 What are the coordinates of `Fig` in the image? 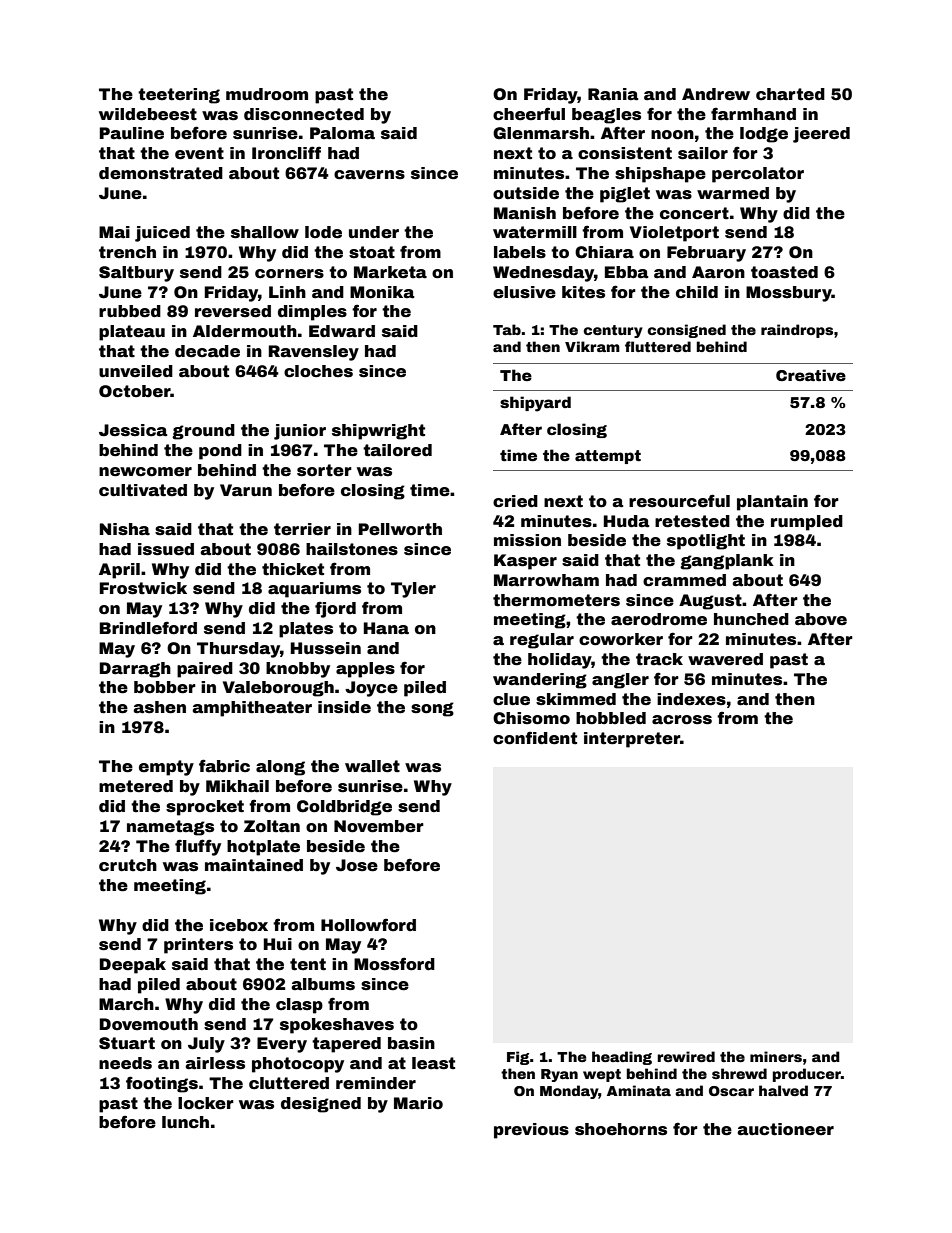 It's located at (518, 1058).
